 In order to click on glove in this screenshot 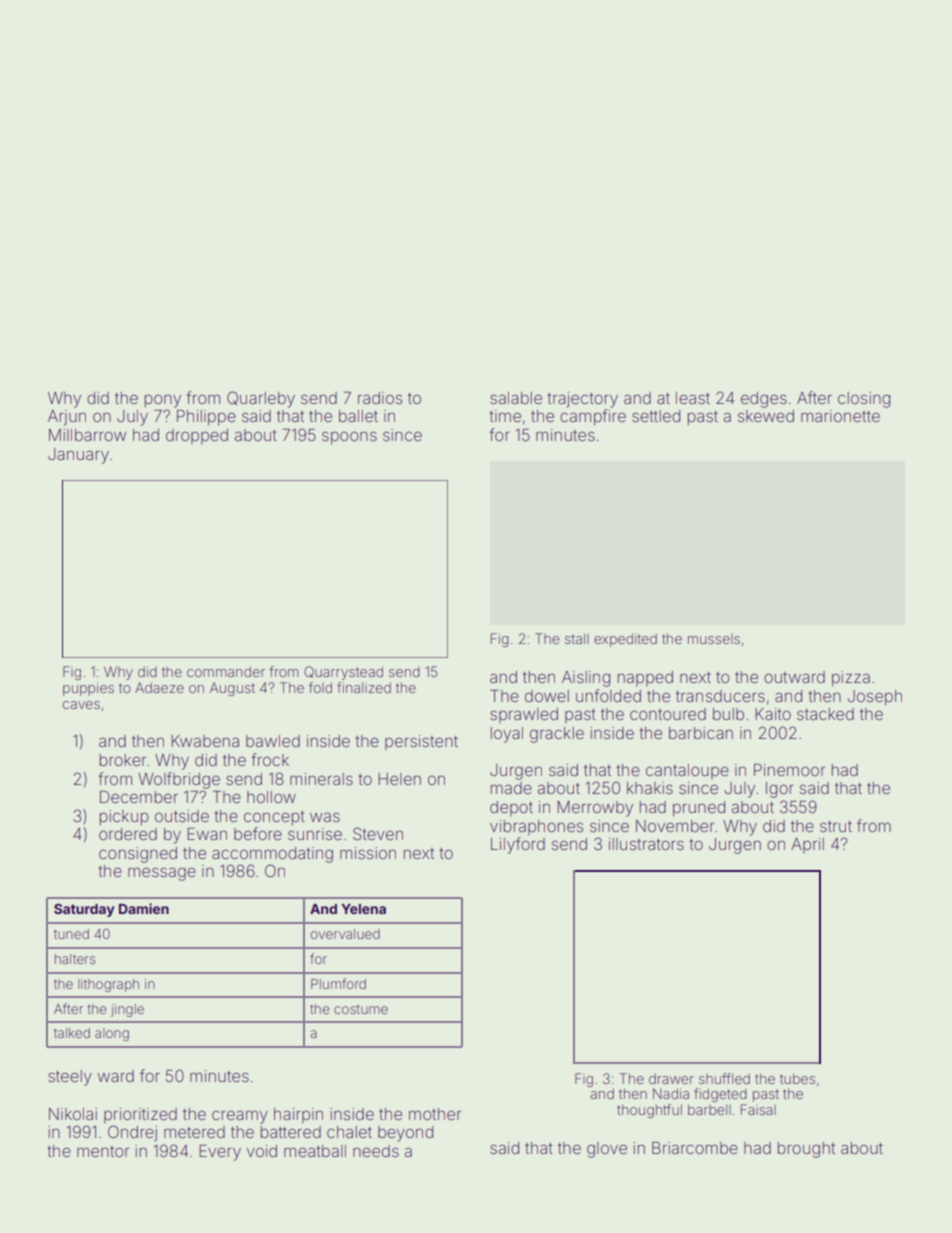, I will do `click(607, 1150)`.
